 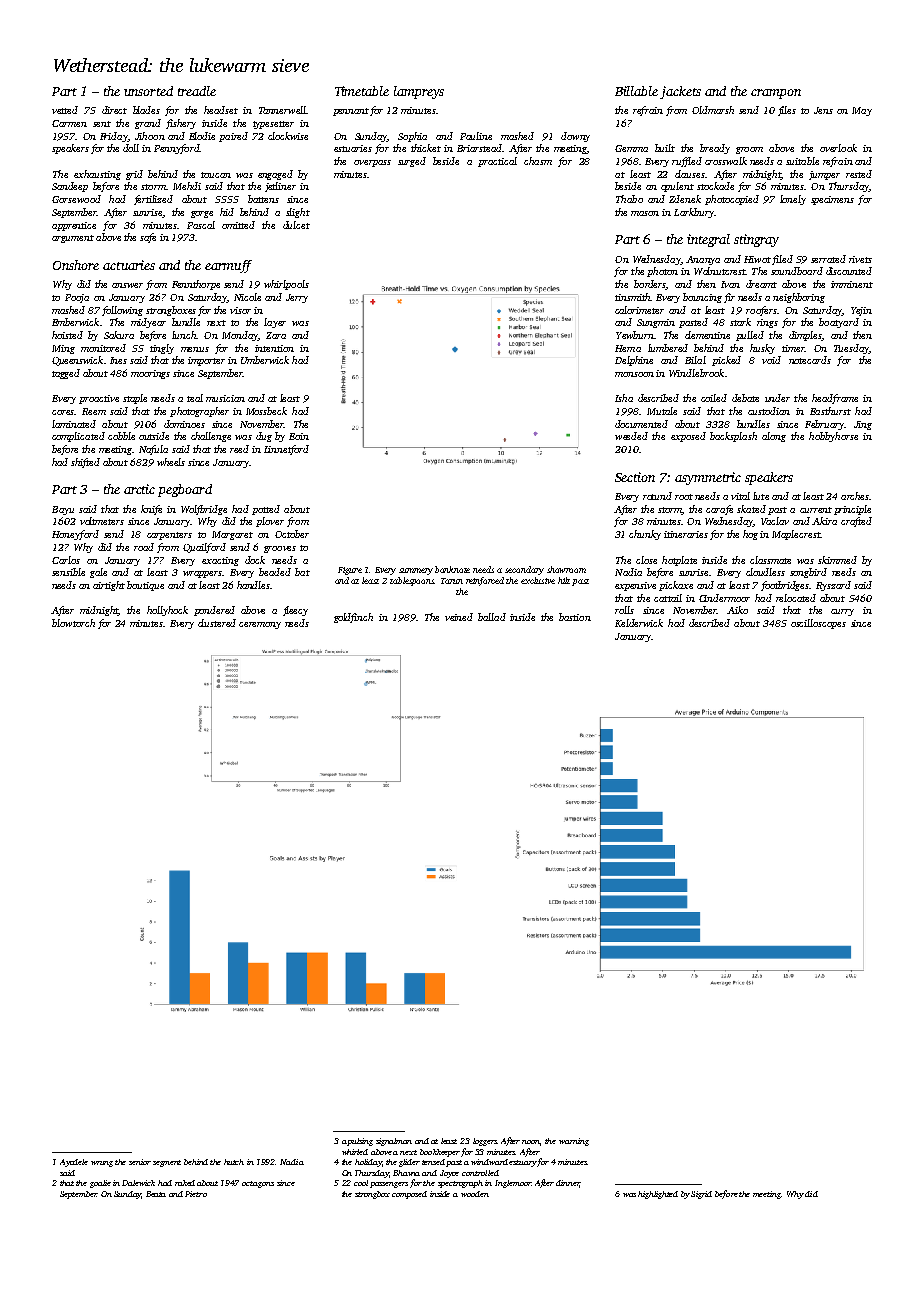 What do you see at coordinates (818, 624) in the screenshot?
I see `oscilloscopes` at bounding box center [818, 624].
